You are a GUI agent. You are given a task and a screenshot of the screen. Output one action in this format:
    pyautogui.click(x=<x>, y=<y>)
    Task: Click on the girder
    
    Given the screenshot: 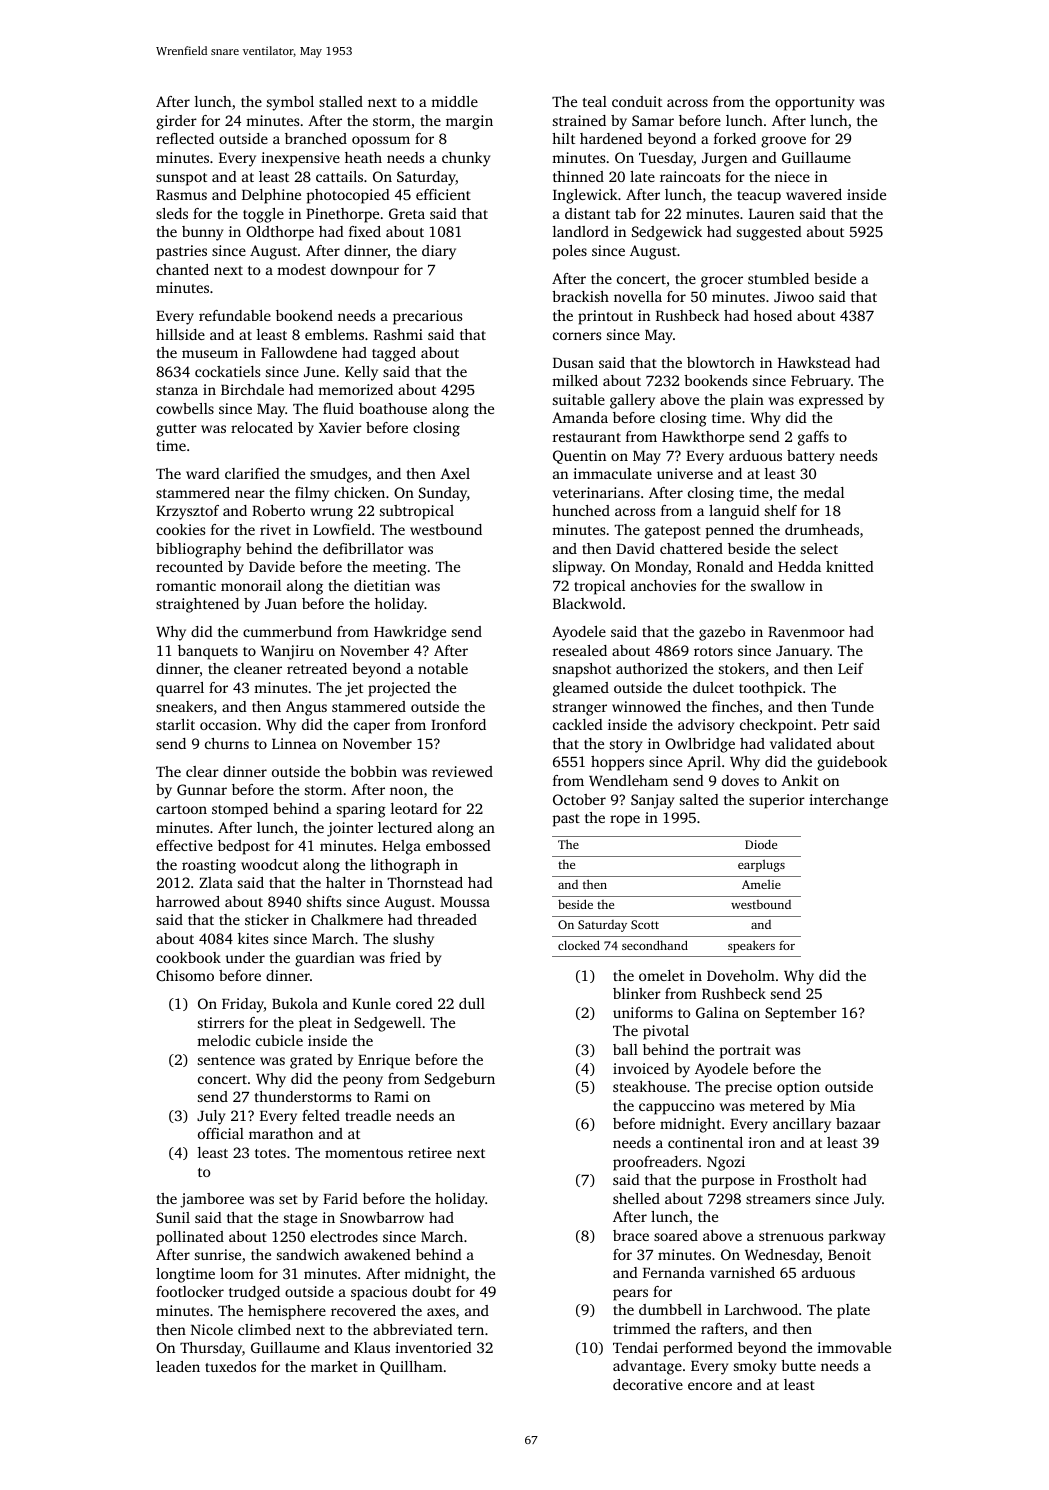 What is the action you would take?
    pyautogui.click(x=176, y=122)
